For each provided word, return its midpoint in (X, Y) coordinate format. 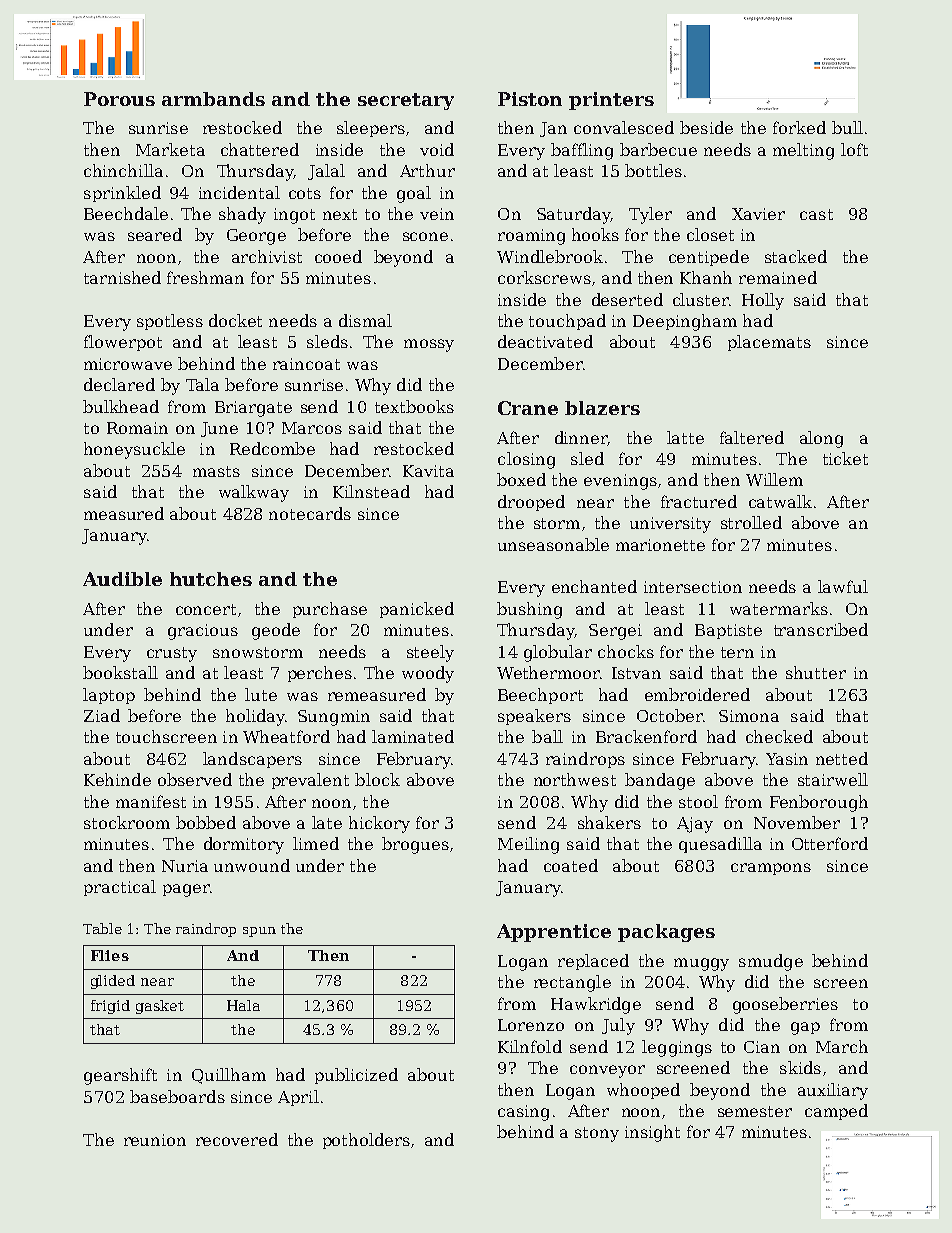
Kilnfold (530, 1046)
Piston (530, 99)
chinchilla (123, 170)
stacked (796, 256)
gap (805, 1028)
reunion (155, 1140)
